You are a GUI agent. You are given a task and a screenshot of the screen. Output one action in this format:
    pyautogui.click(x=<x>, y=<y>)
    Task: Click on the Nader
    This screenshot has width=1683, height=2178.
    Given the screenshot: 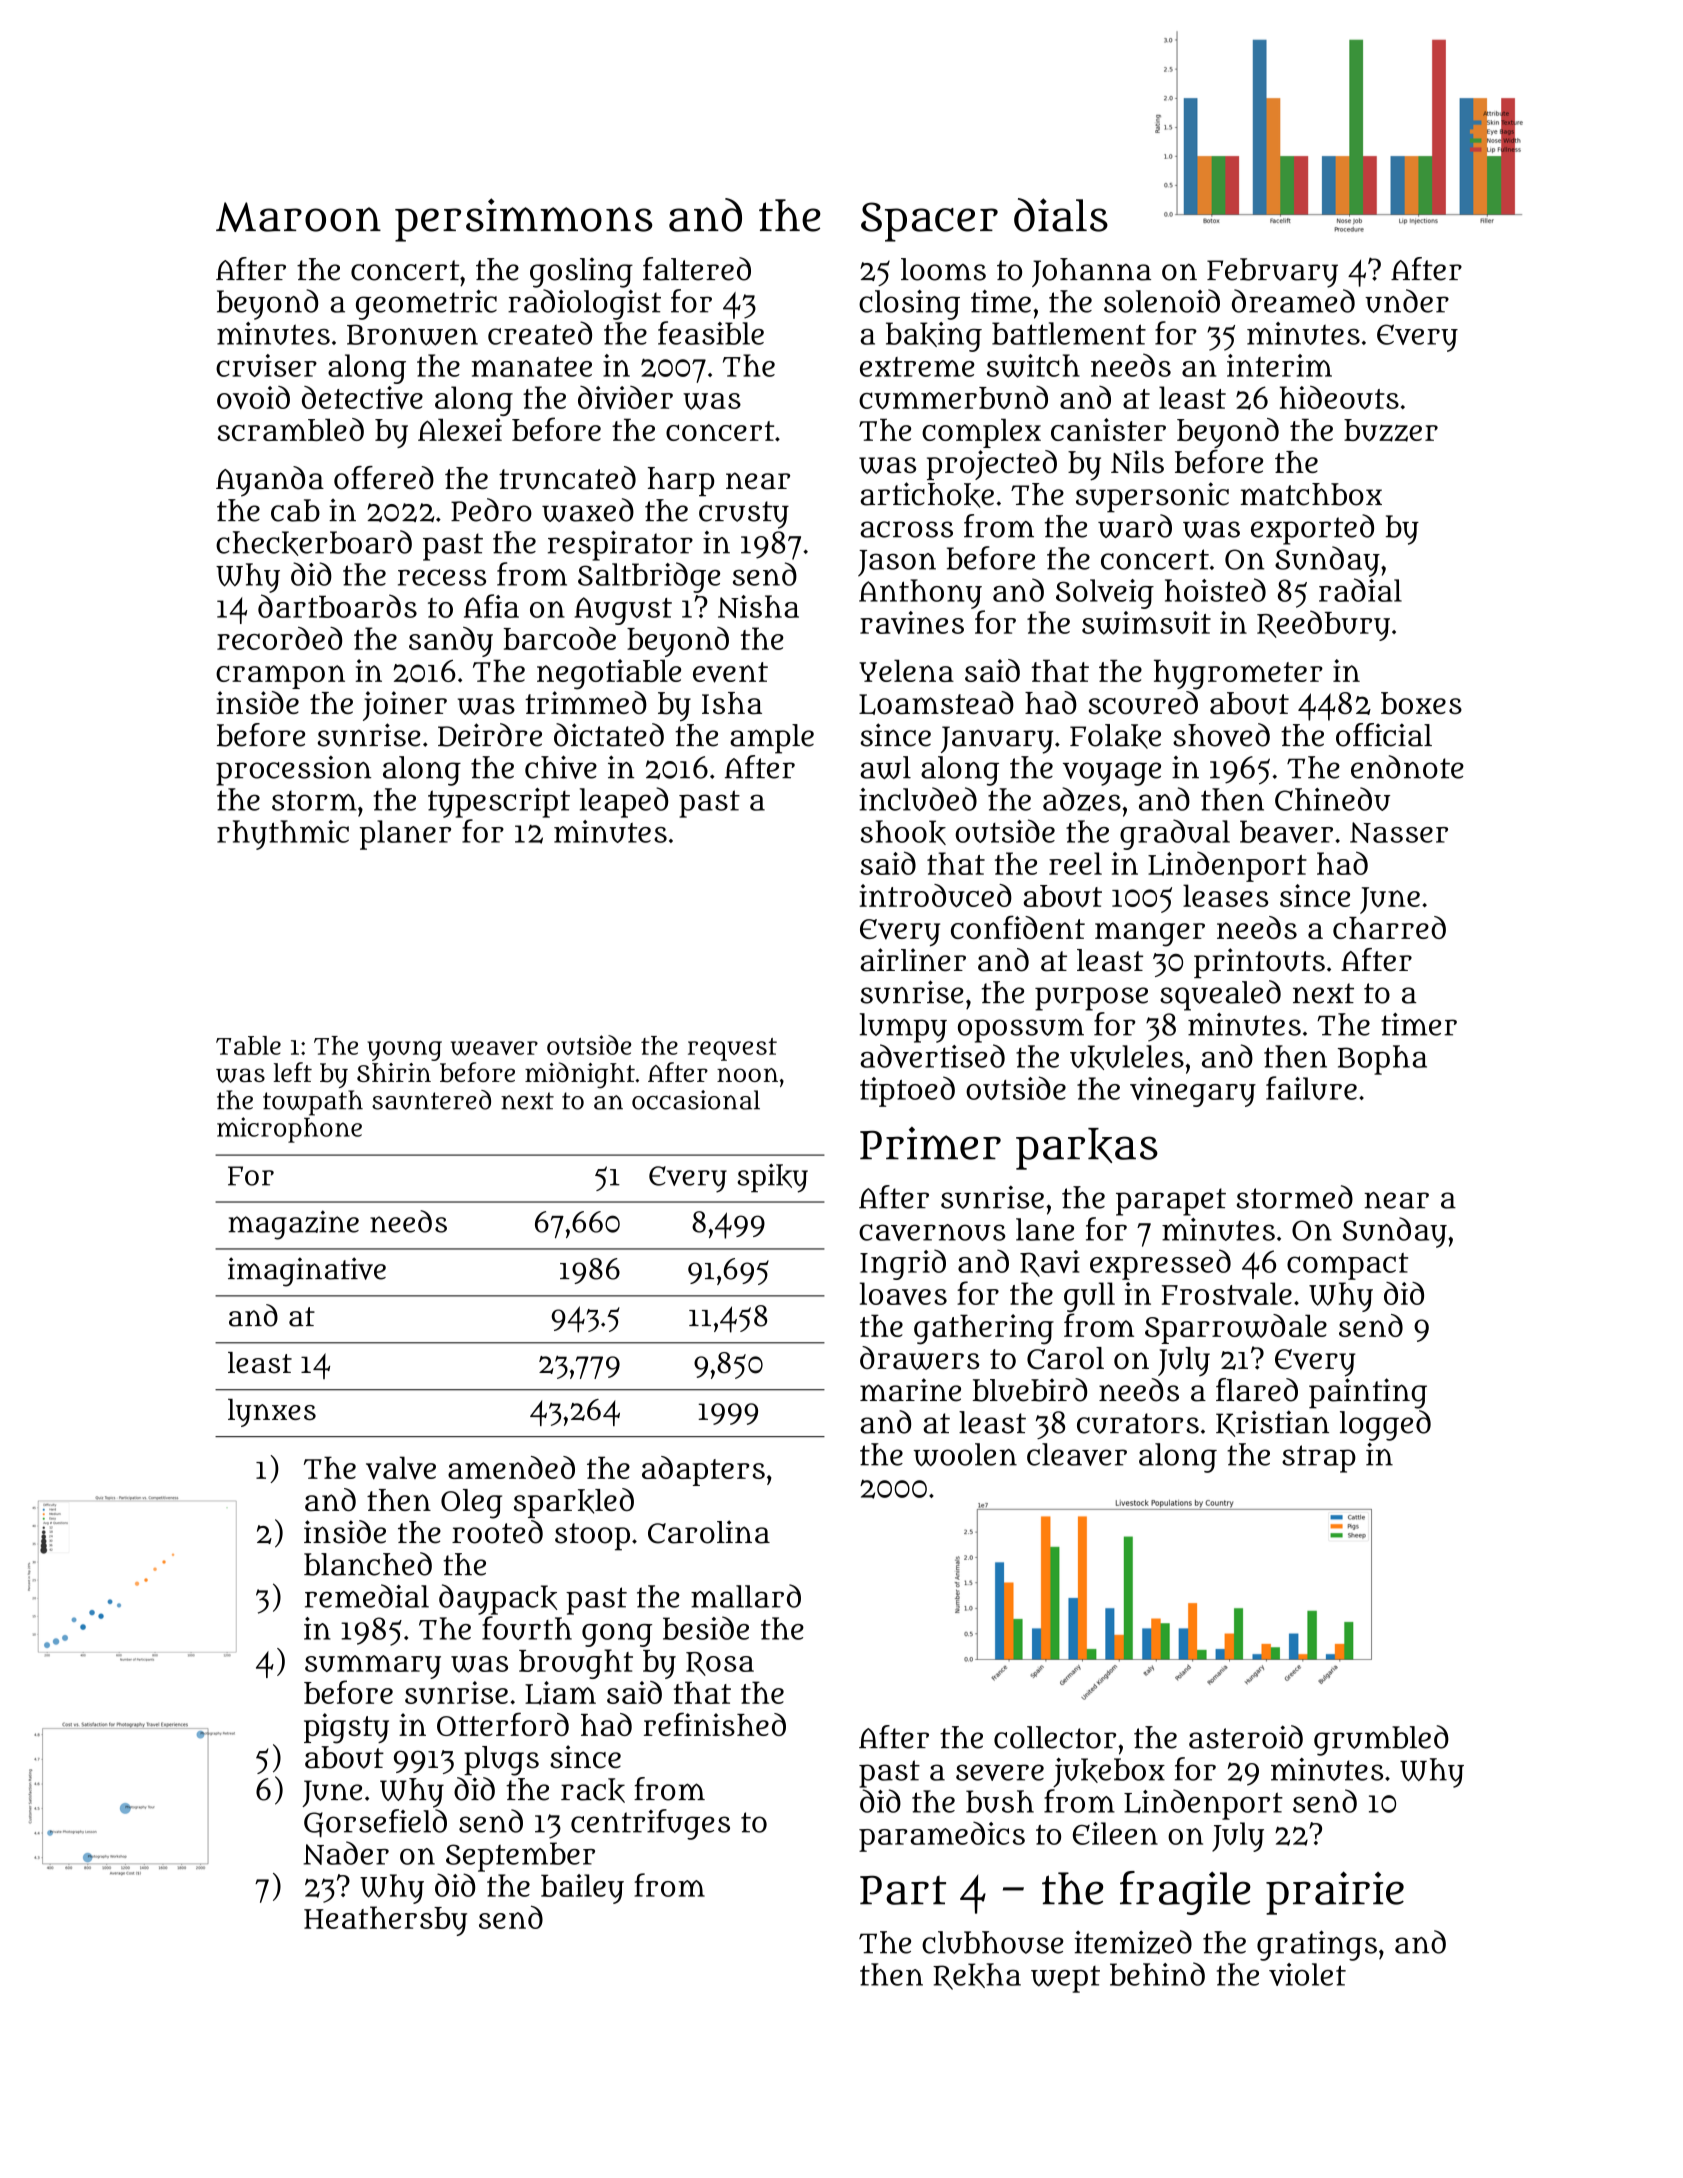 What is the action you would take?
    pyautogui.click(x=346, y=1853)
